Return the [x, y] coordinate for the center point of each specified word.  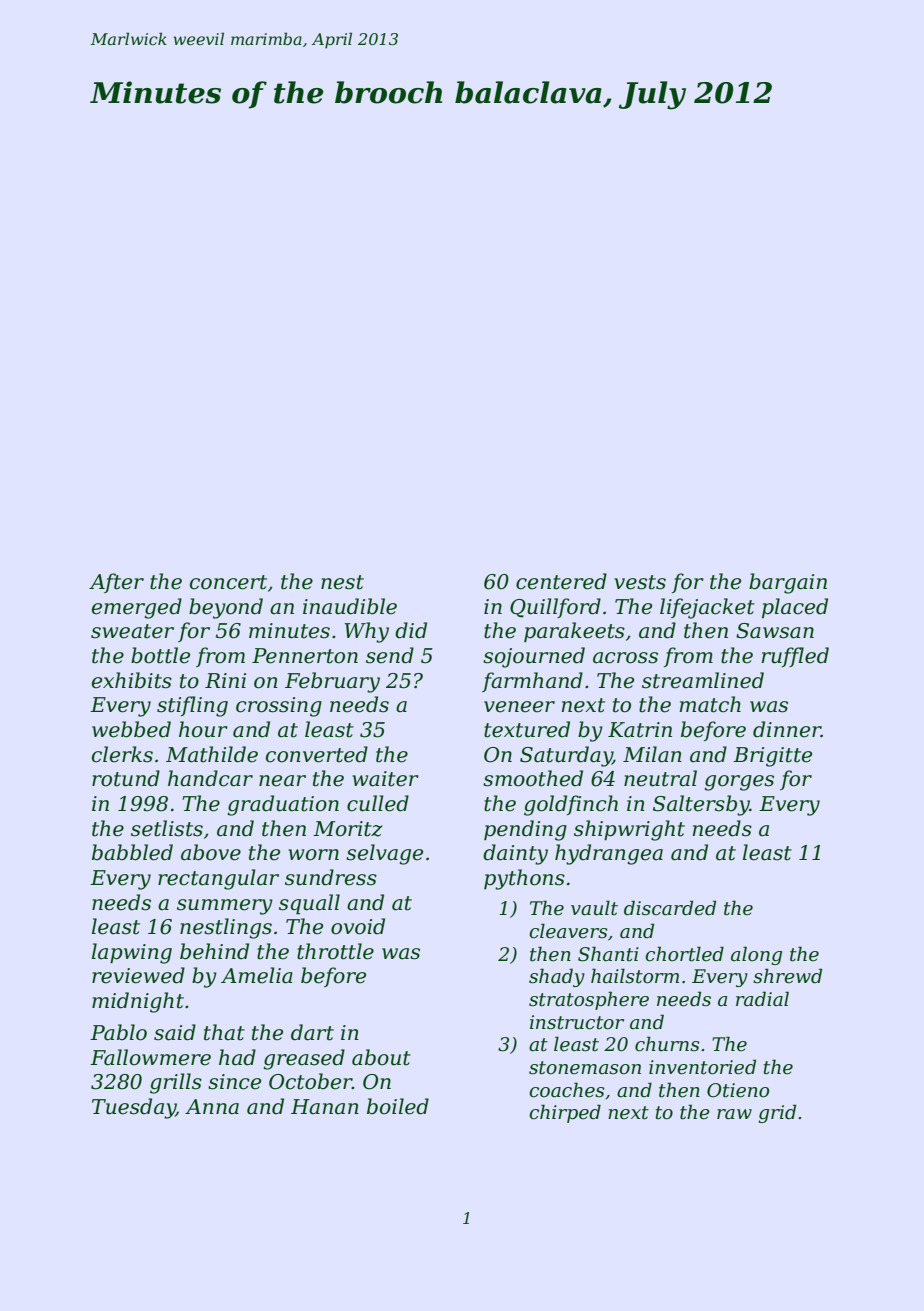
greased [304, 1059]
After [116, 583]
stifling [192, 706]
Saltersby [701, 805]
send [390, 655]
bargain [788, 583]
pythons [524, 879]
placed [795, 608]
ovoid [358, 926]
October [310, 1081]
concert [228, 582]
